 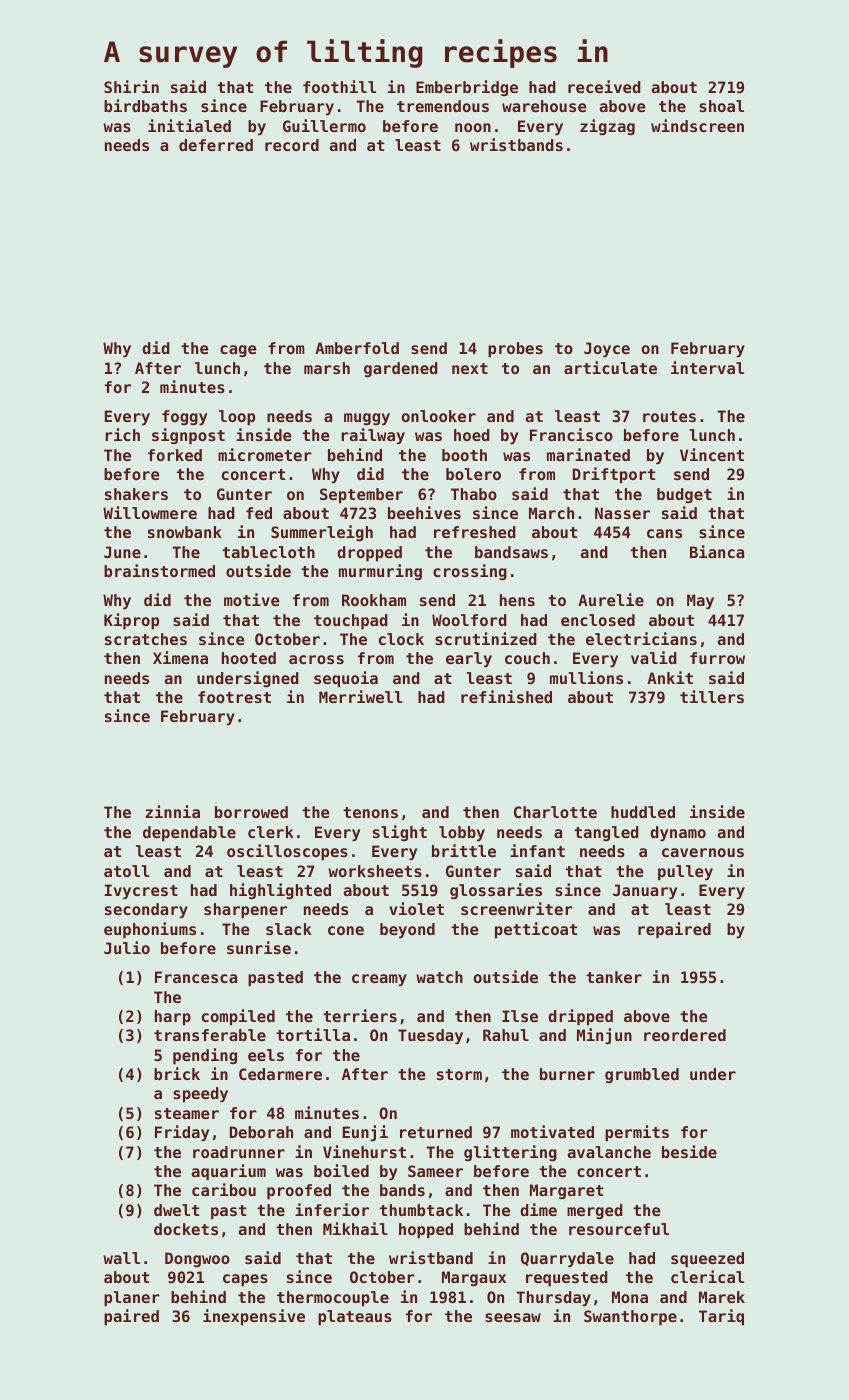 What do you see at coordinates (339, 86) in the document?
I see `foothill` at bounding box center [339, 86].
